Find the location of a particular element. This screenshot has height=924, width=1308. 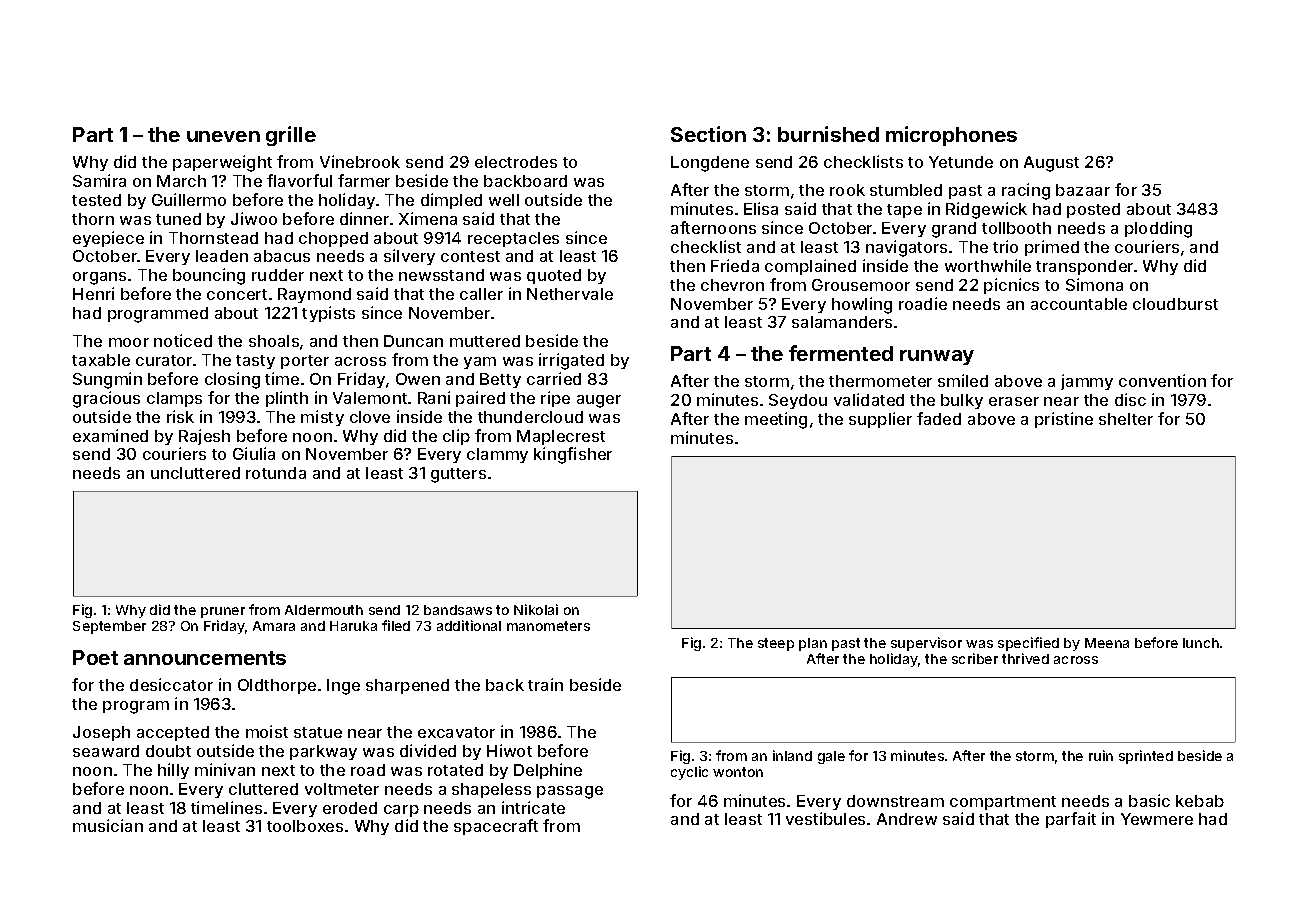

gale is located at coordinates (831, 757).
